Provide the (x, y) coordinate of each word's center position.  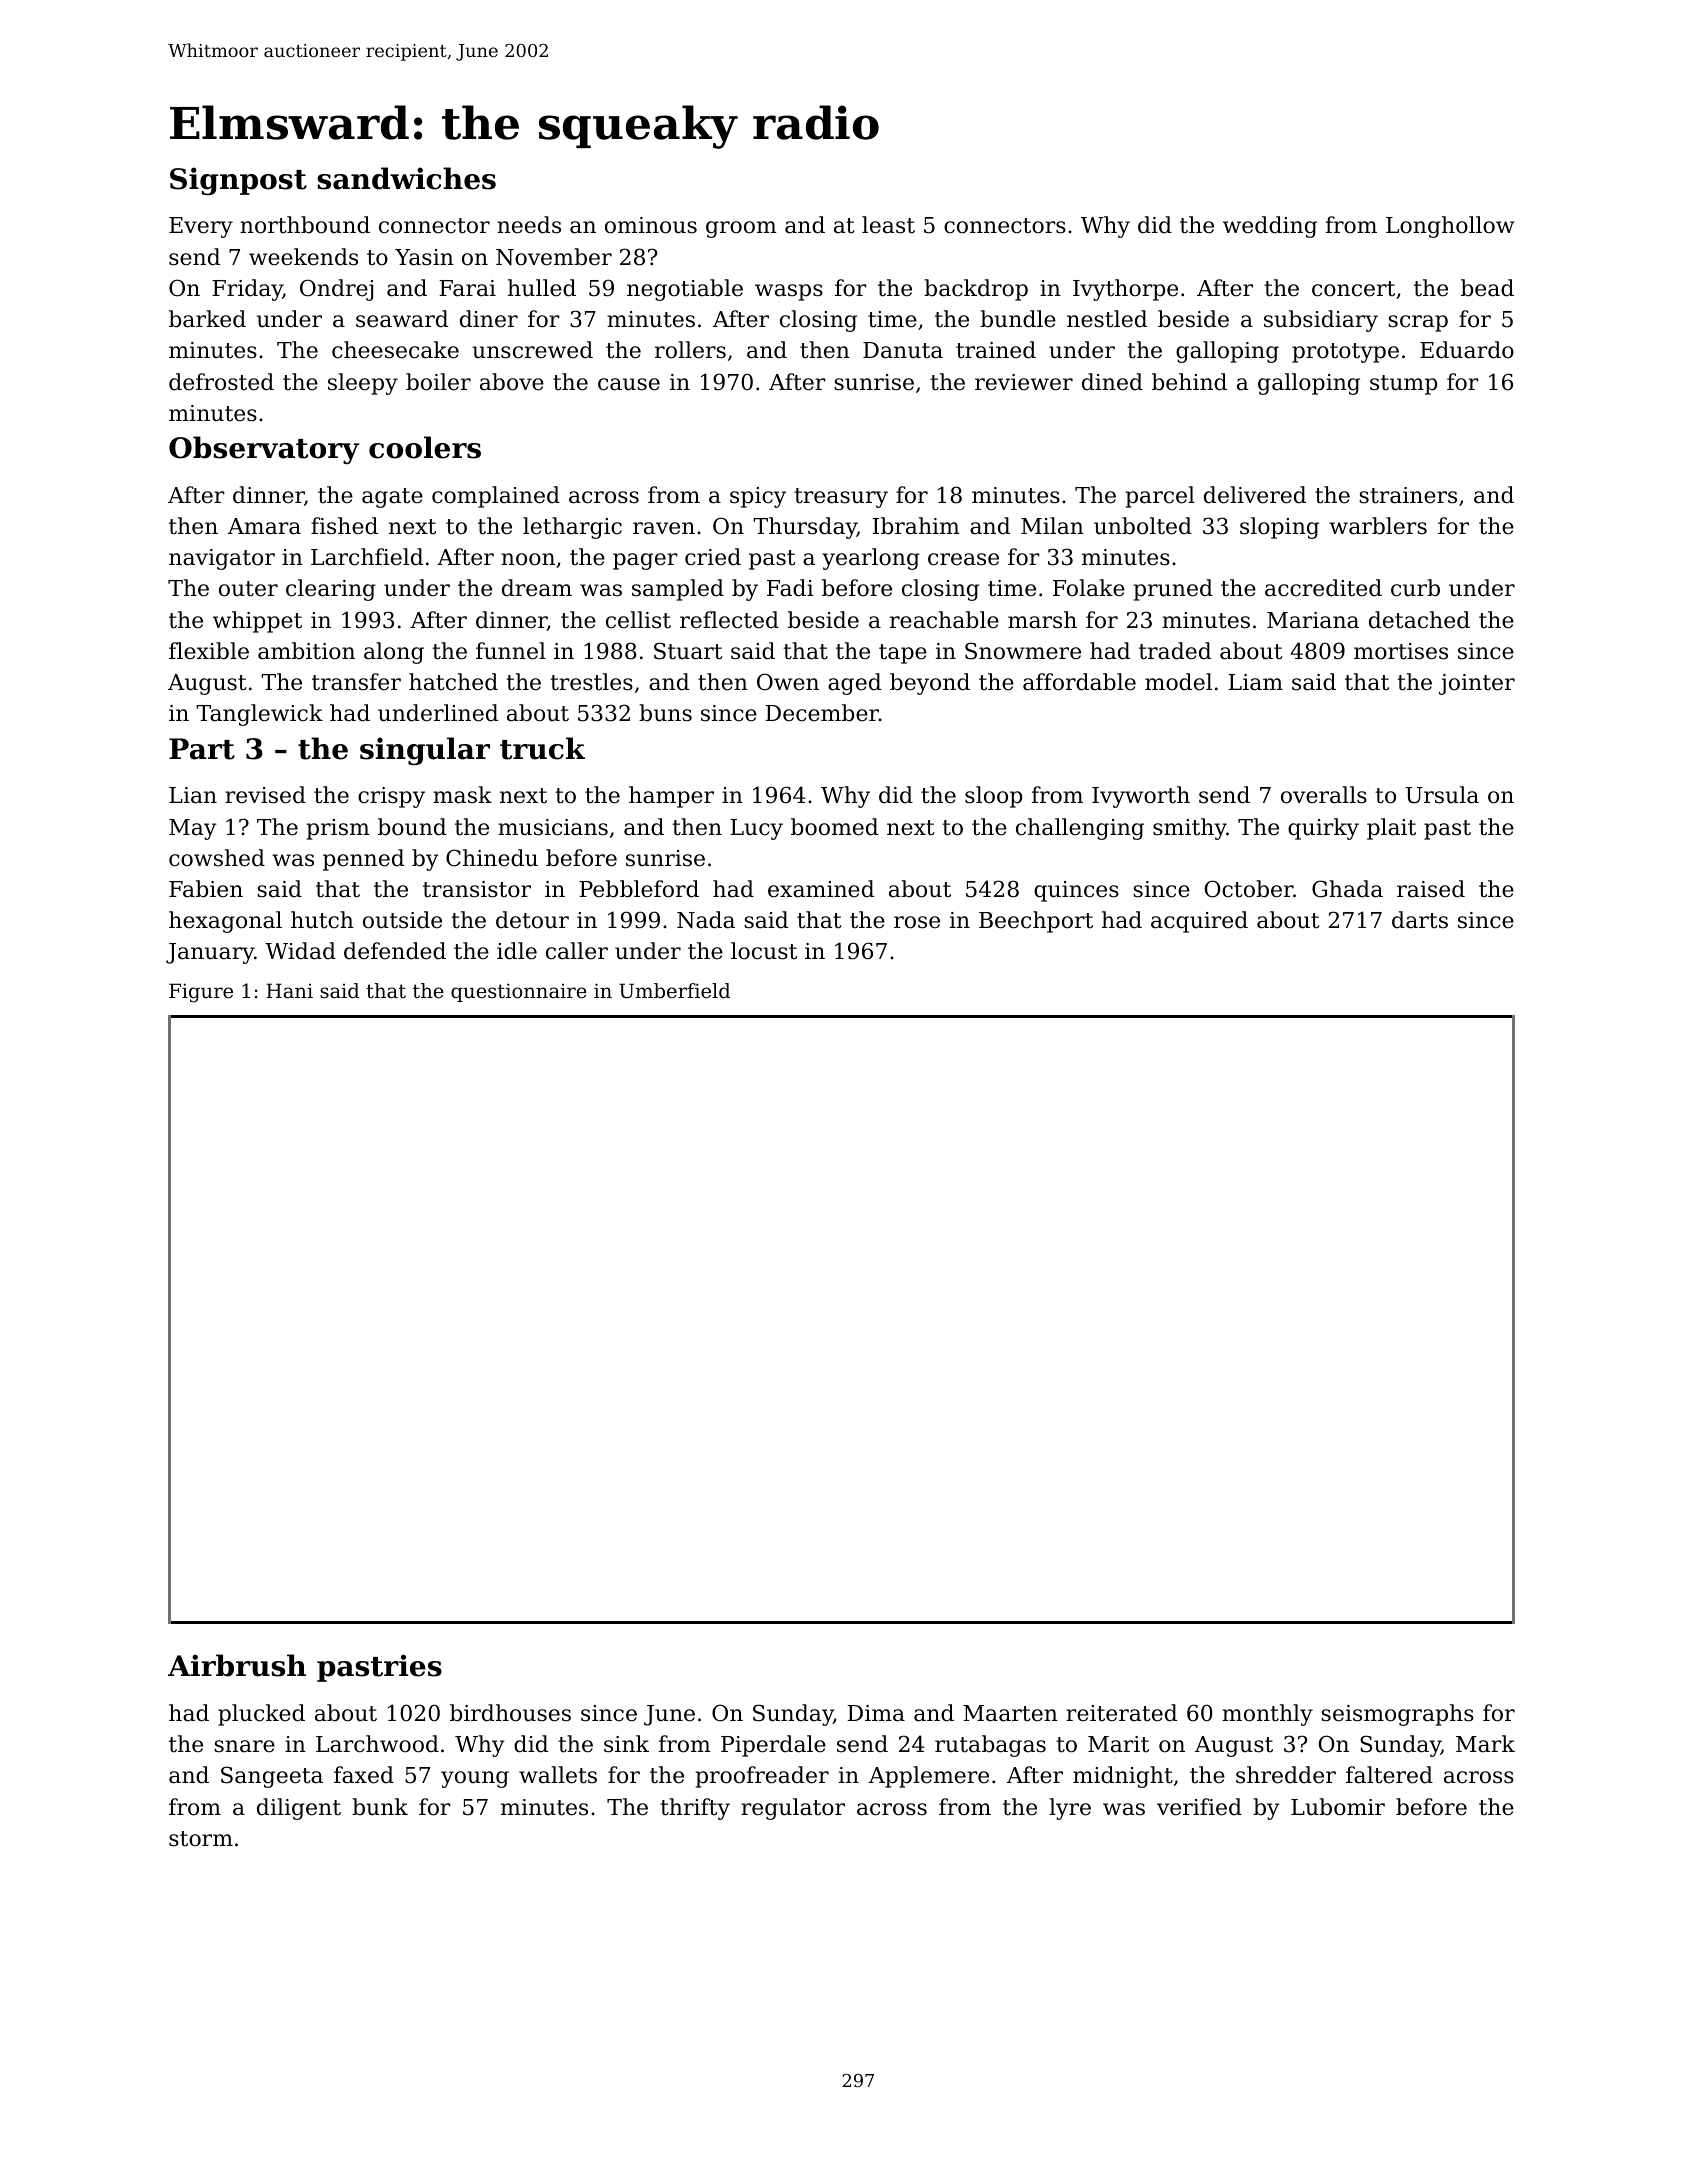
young (475, 1779)
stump (1403, 385)
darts (1420, 920)
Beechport (1036, 922)
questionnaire (519, 992)
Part (202, 749)
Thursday (805, 528)
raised (1431, 889)
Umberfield (674, 991)
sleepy (363, 384)
